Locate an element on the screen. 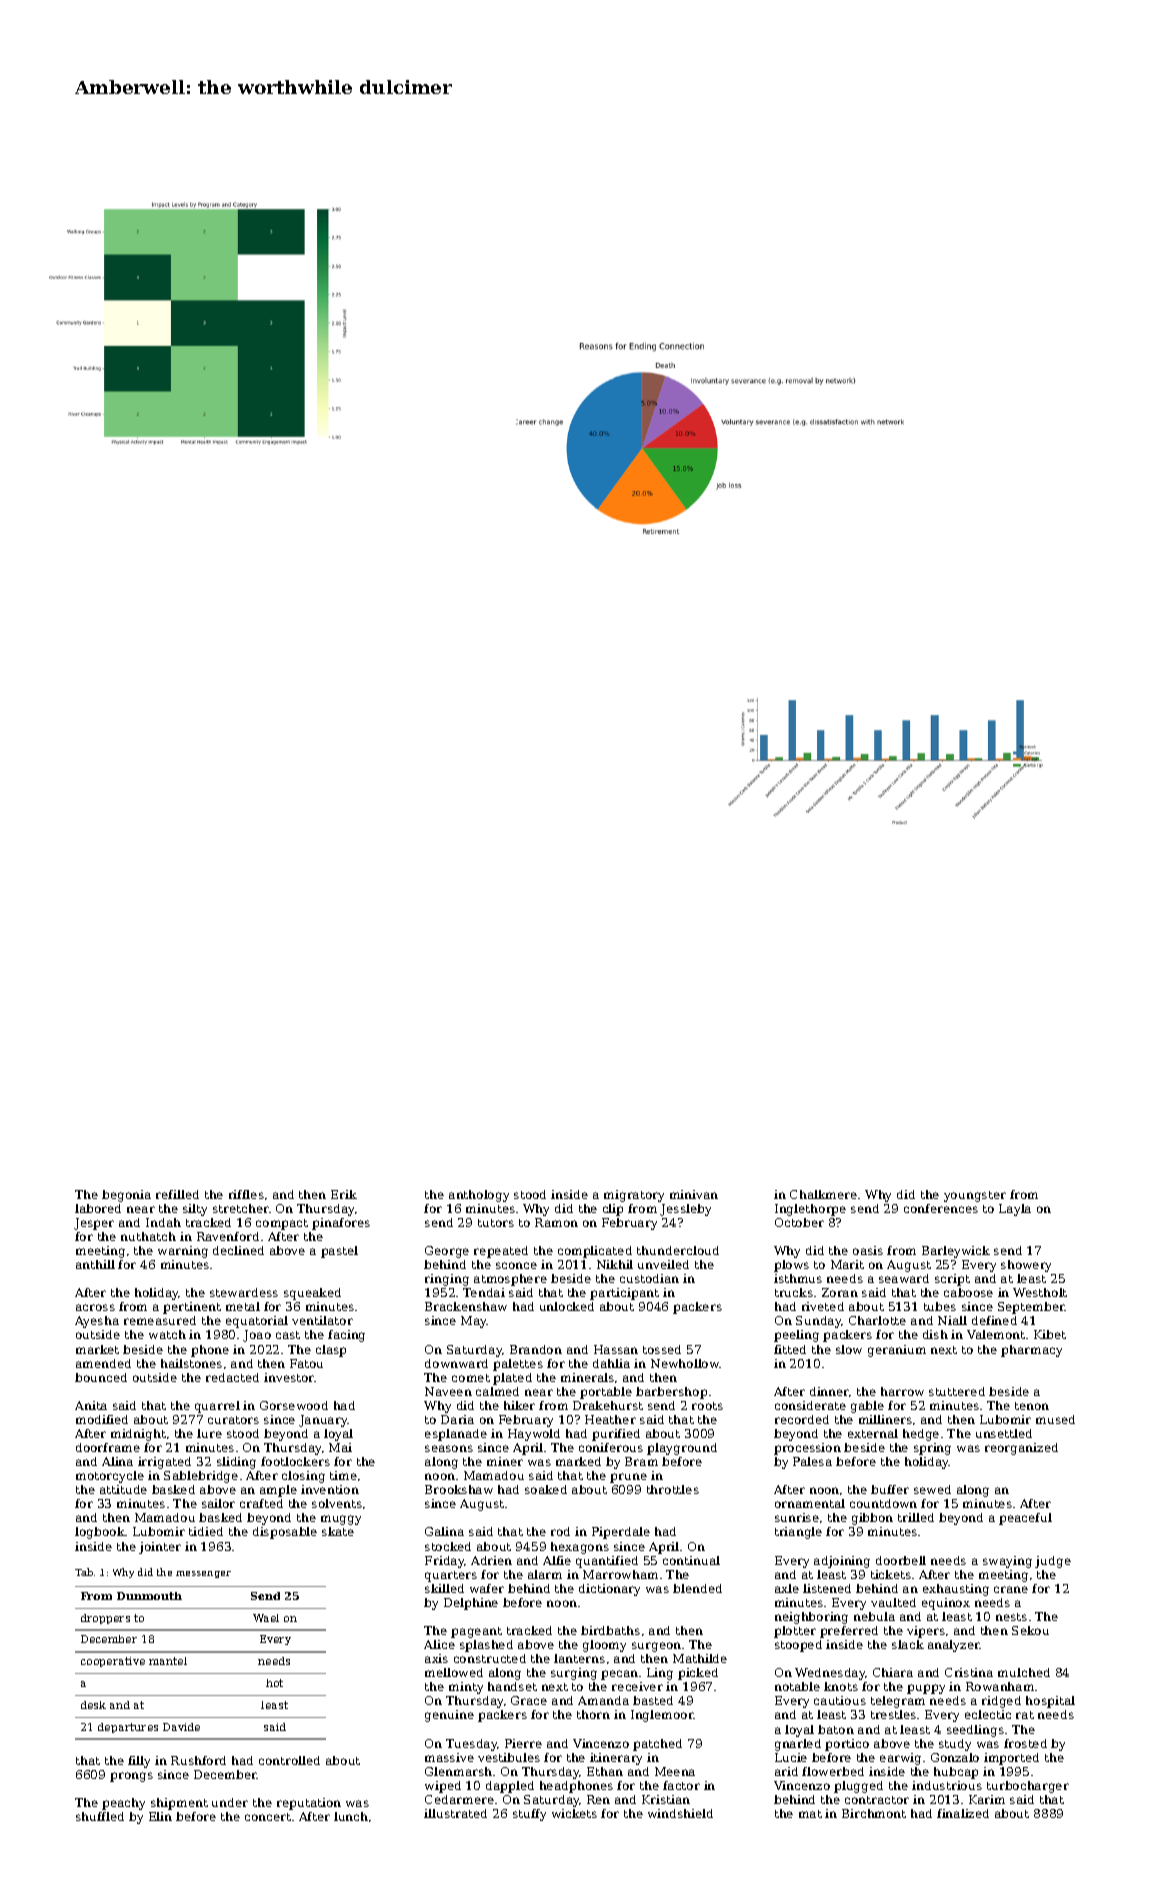 Image resolution: width=1153 pixels, height=1898 pixels. Gorsewood is located at coordinates (294, 1405).
